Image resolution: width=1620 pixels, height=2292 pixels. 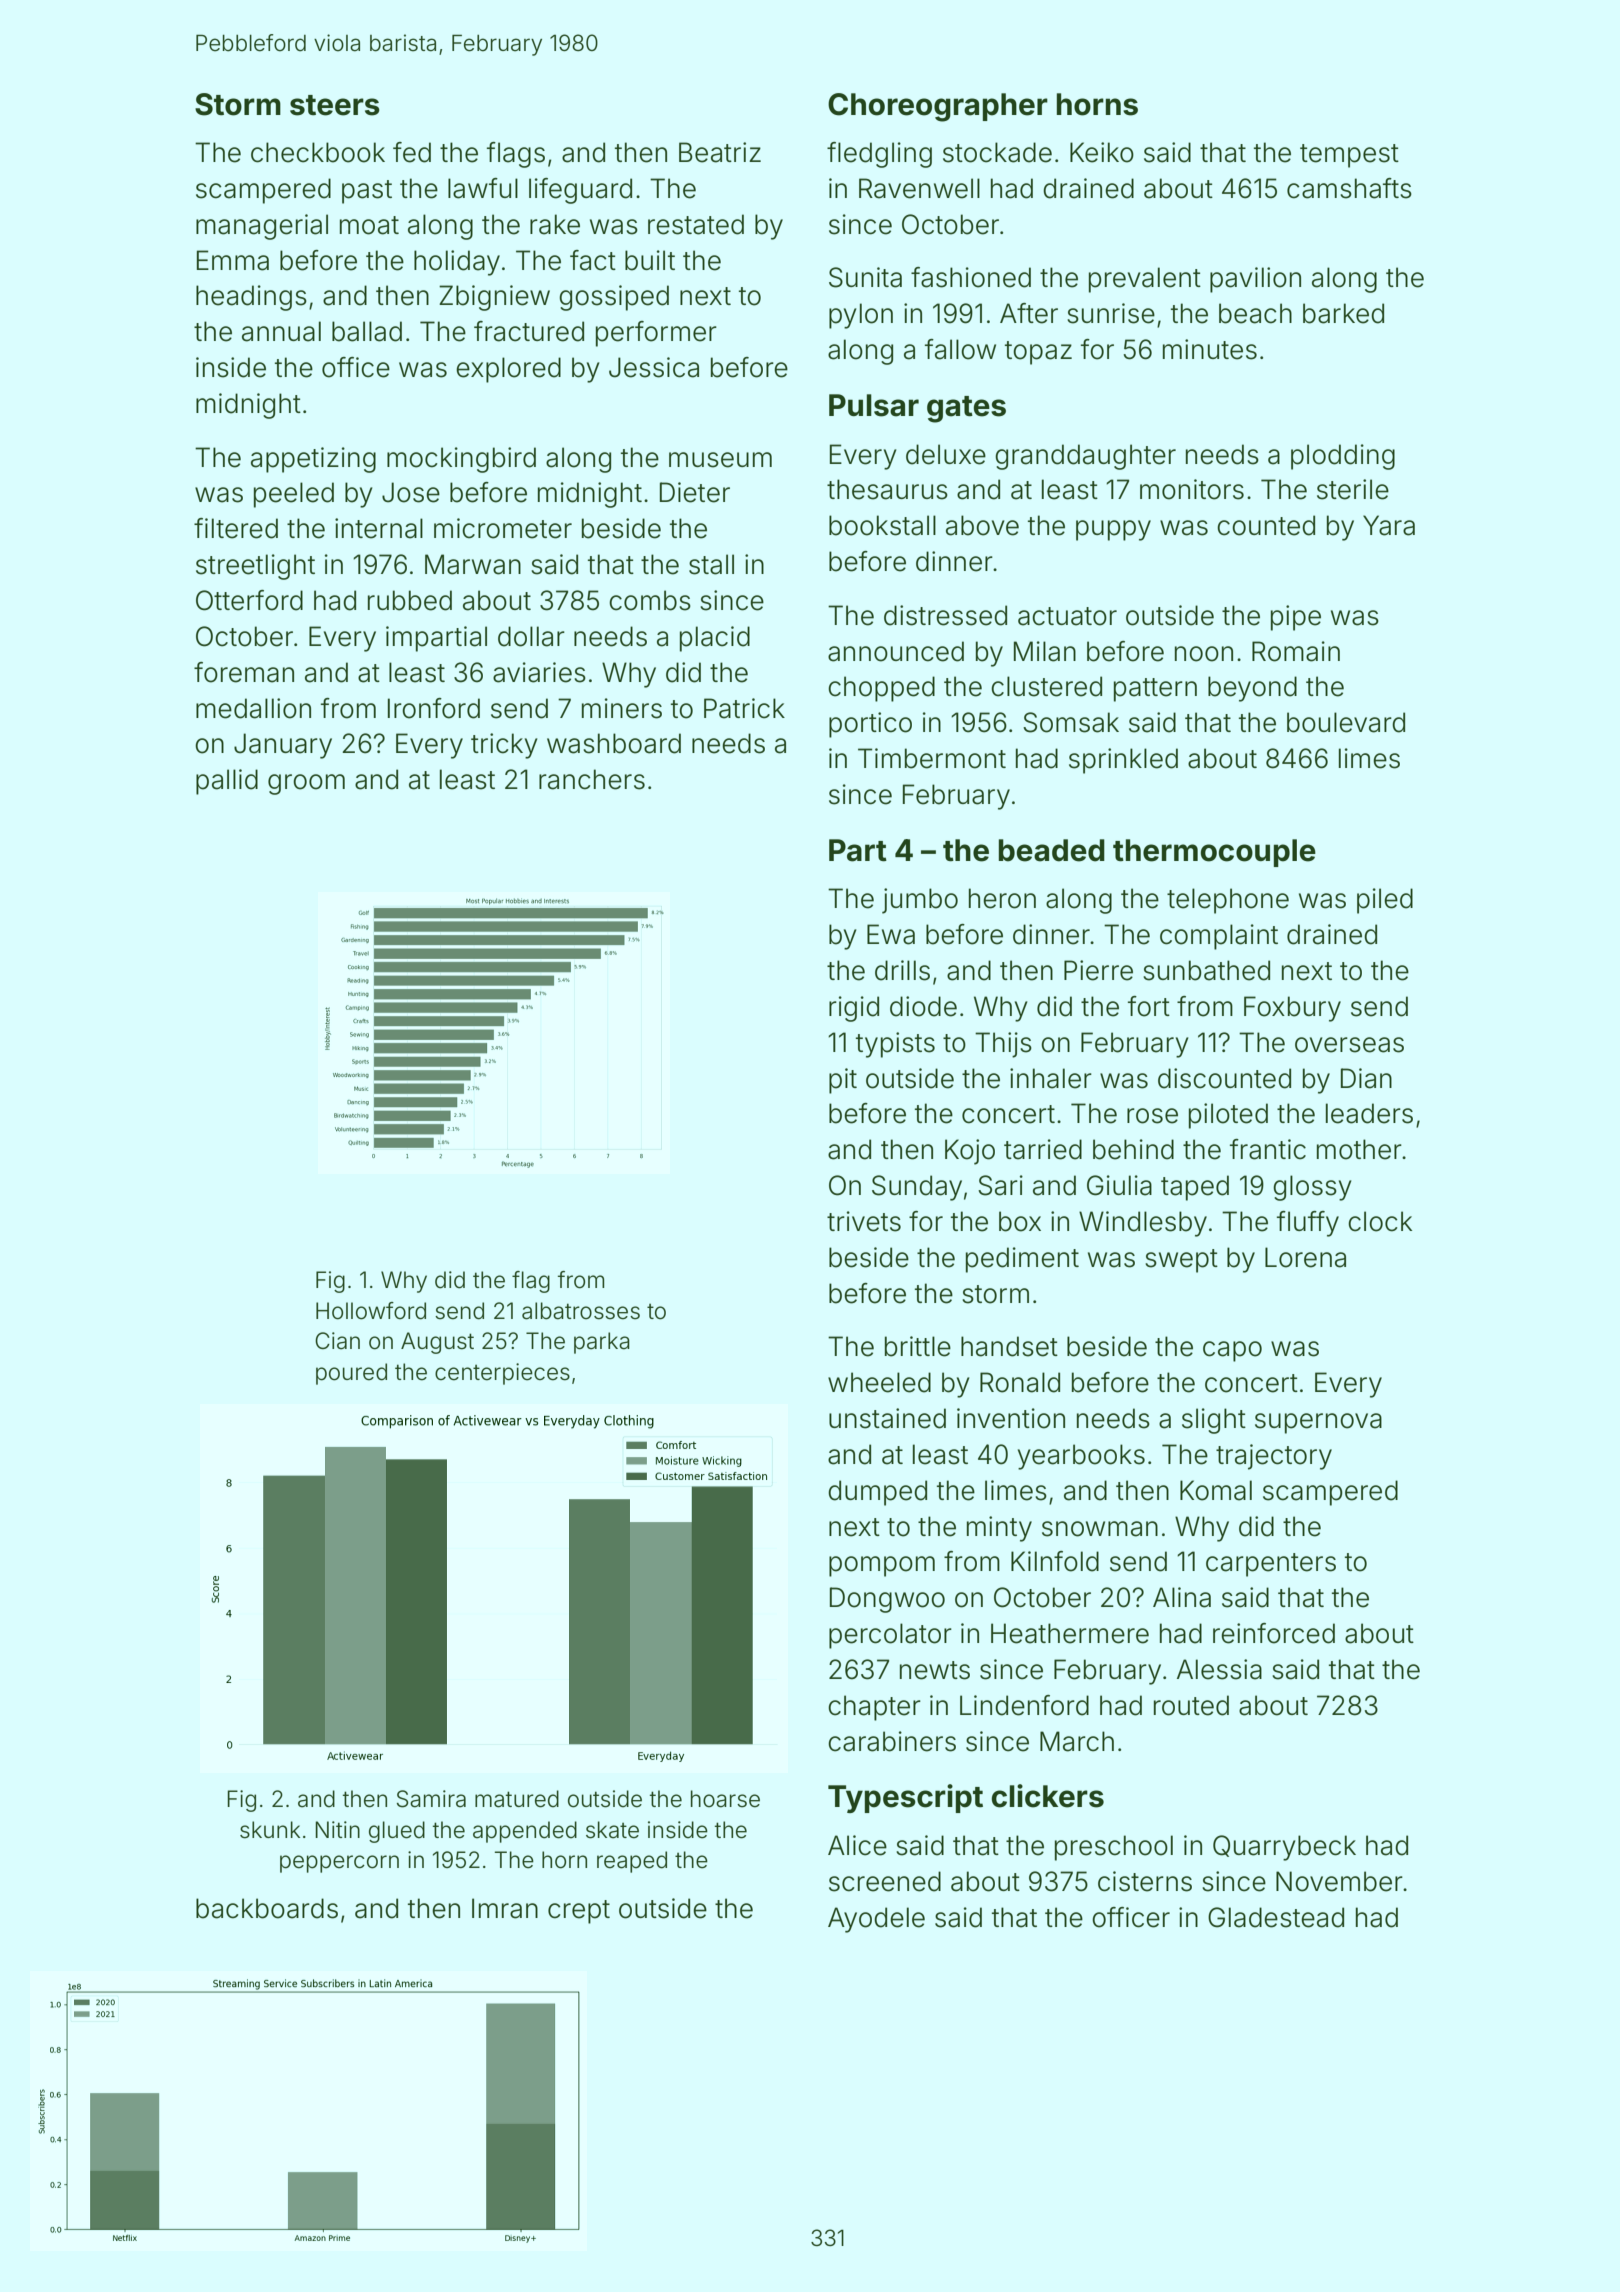 What do you see at coordinates (227, 782) in the screenshot?
I see `pallid` at bounding box center [227, 782].
